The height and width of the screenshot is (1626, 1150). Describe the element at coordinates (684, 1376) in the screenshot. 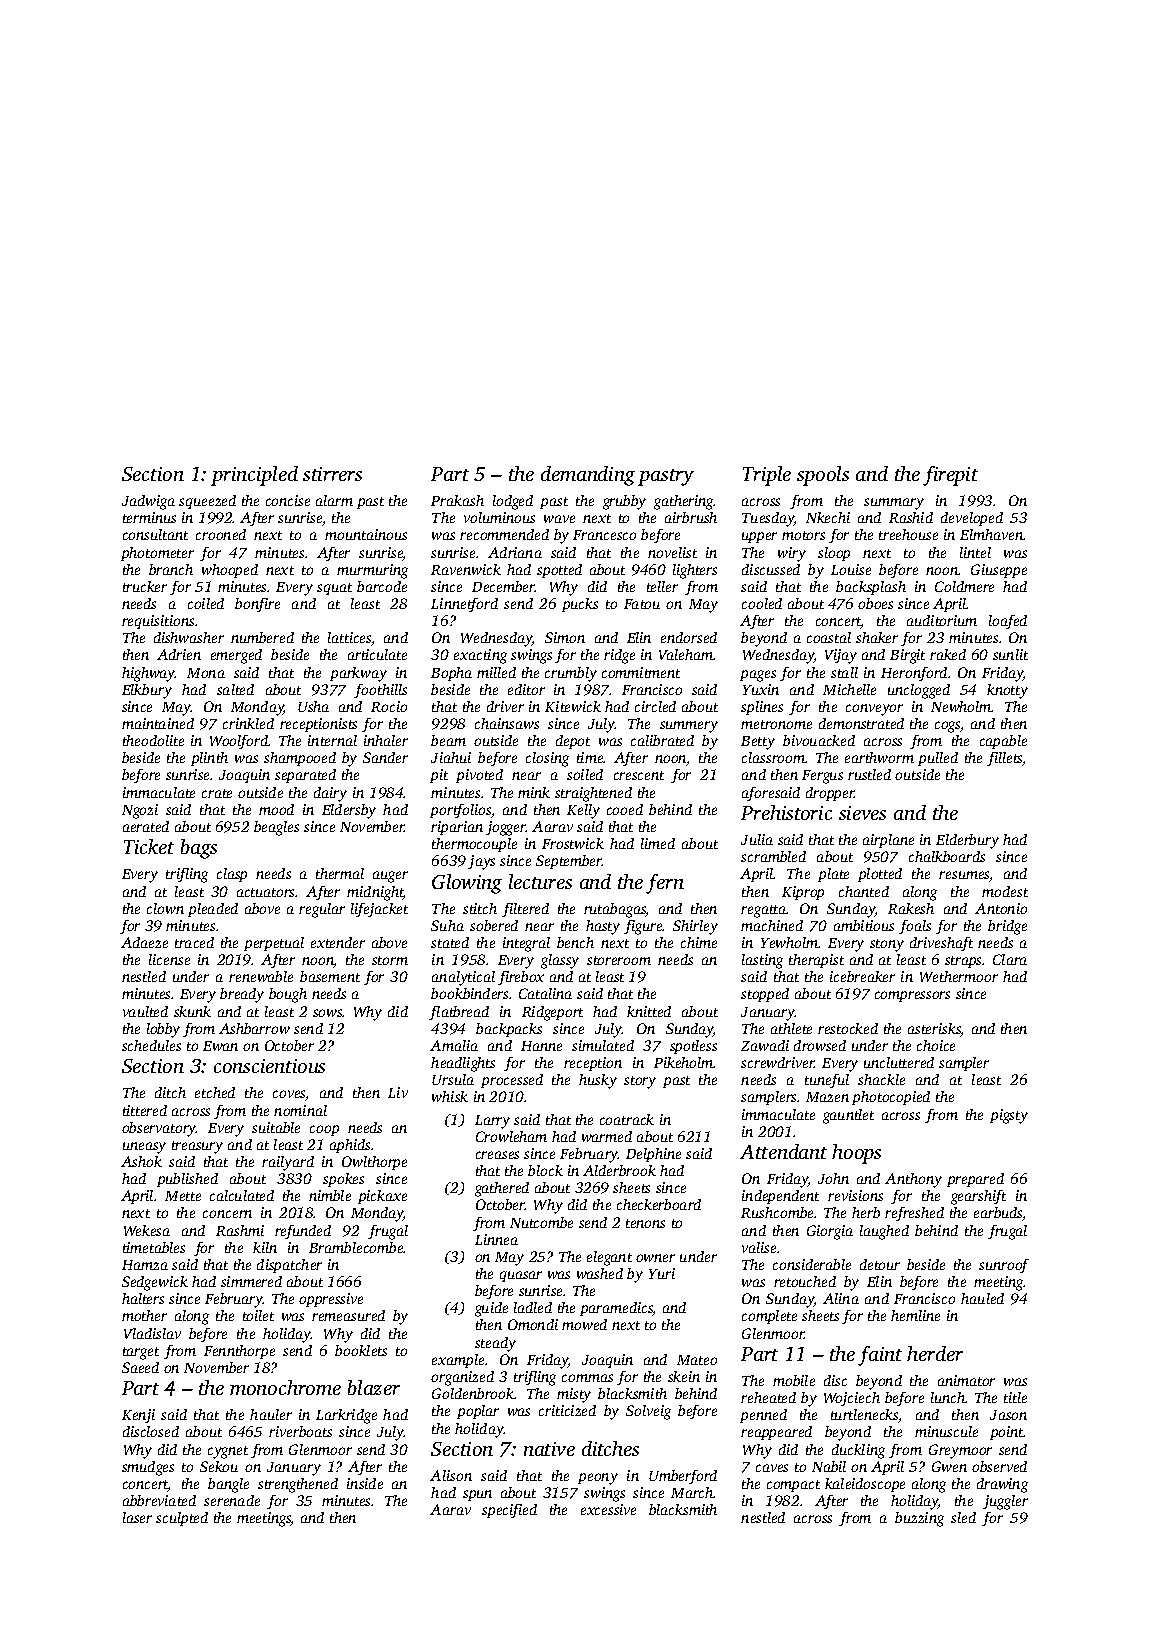

I see `skein` at that location.
